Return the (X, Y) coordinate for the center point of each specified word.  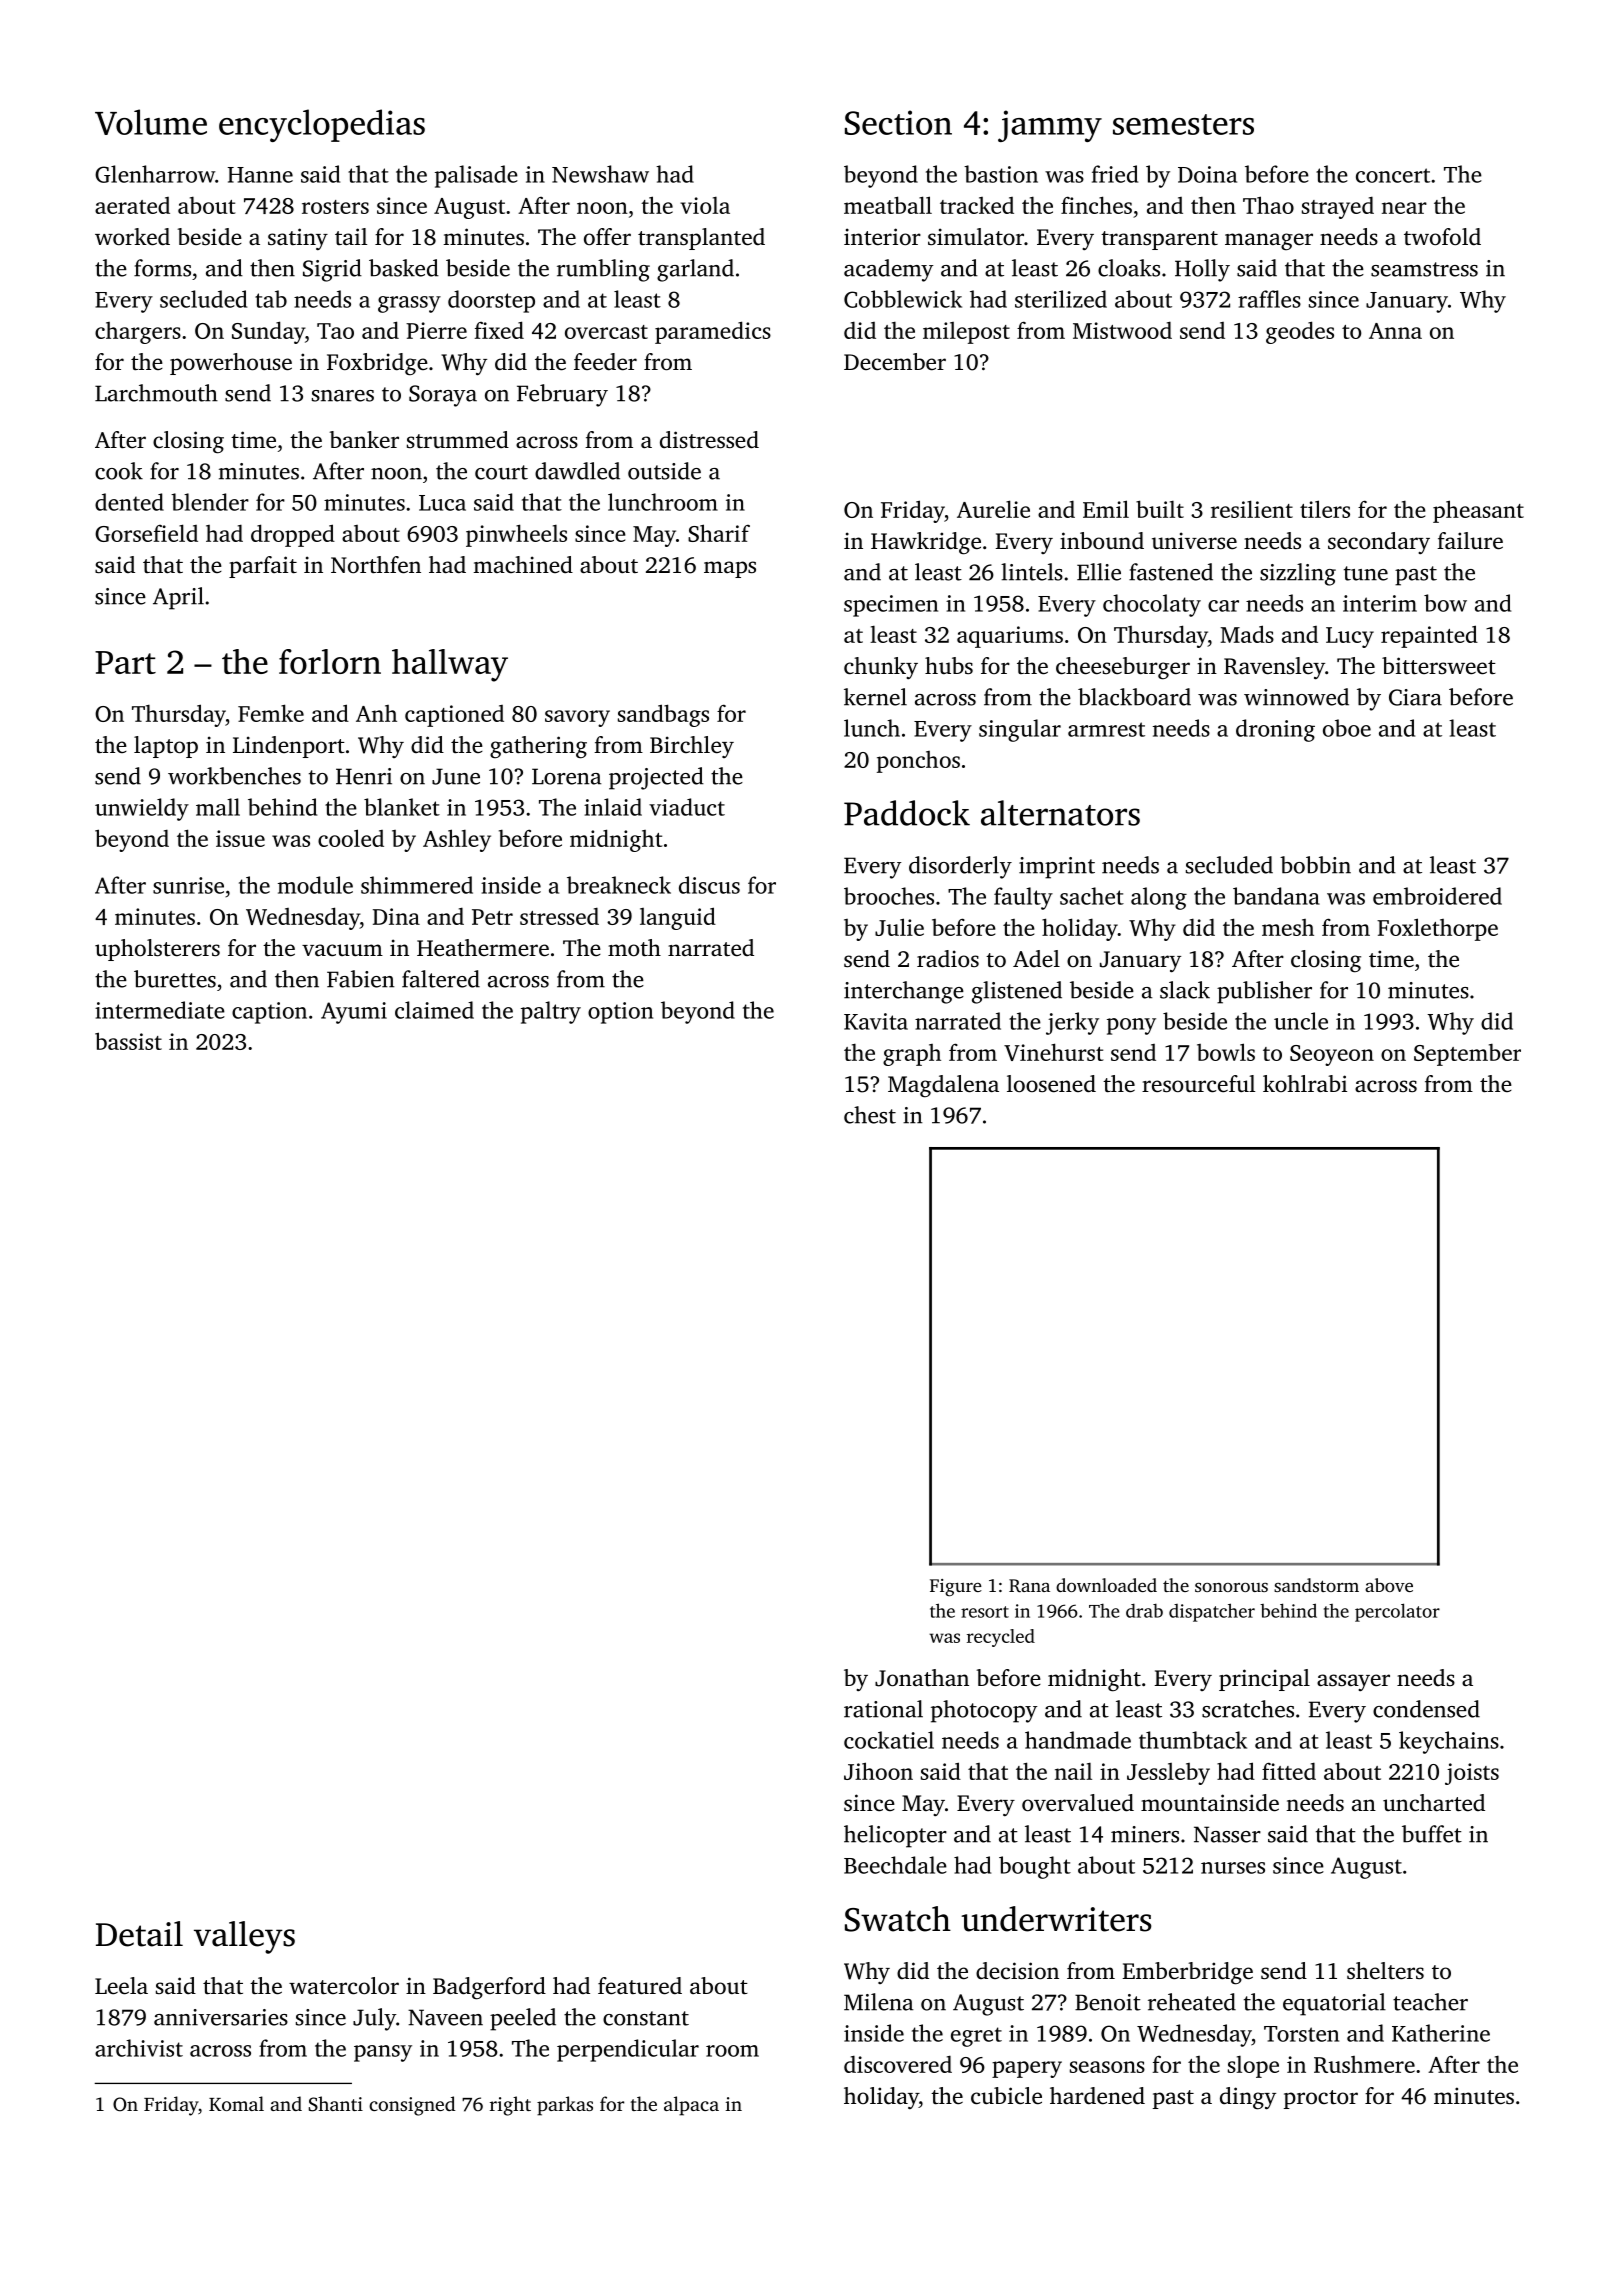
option (620, 1013)
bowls (1226, 1052)
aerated (132, 205)
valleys (244, 1937)
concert (1393, 175)
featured (640, 1986)
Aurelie (993, 509)
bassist (128, 1041)
